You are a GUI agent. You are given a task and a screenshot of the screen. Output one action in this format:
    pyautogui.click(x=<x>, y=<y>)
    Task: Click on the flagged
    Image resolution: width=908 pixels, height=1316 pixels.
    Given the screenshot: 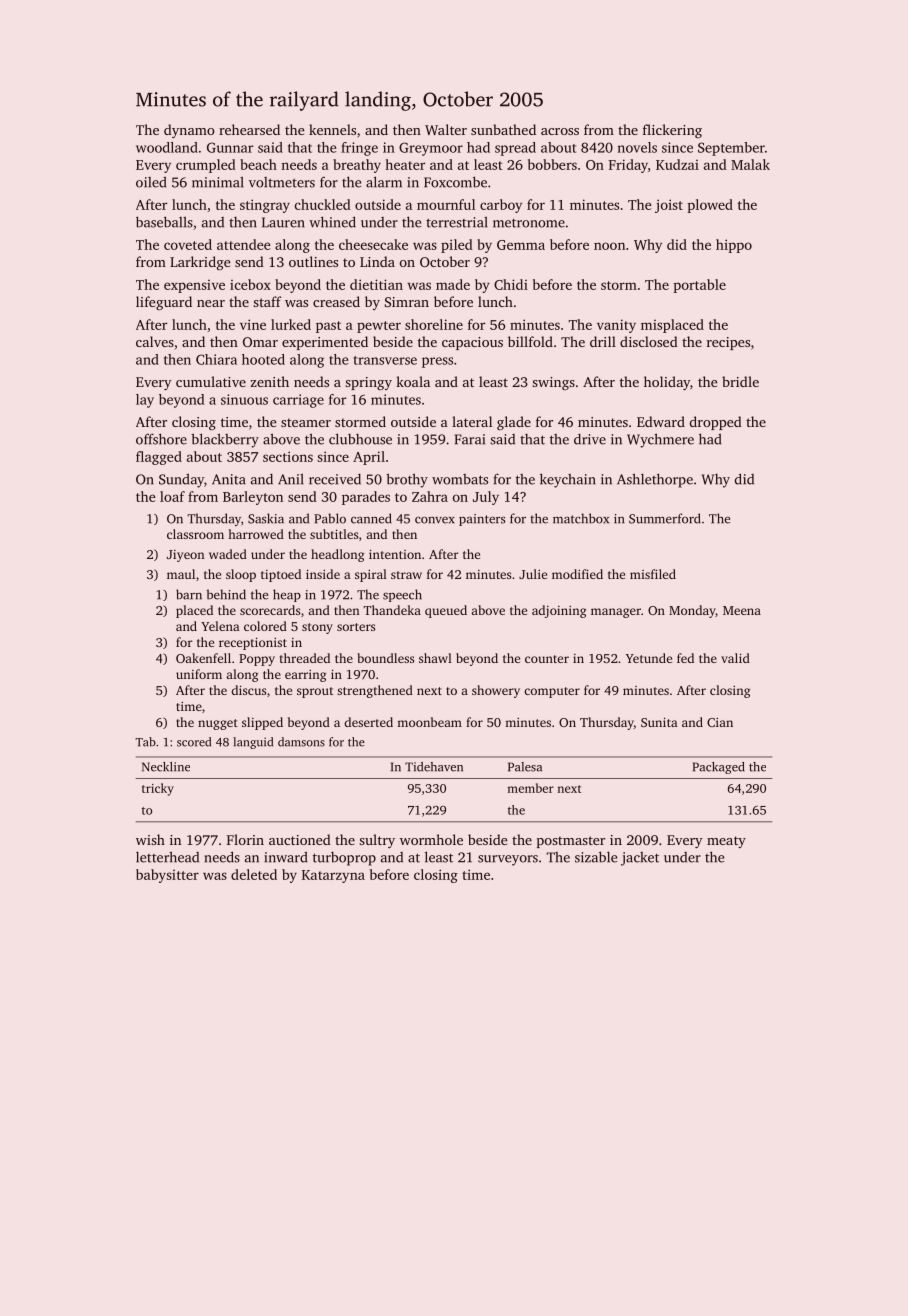 What is the action you would take?
    pyautogui.click(x=159, y=458)
